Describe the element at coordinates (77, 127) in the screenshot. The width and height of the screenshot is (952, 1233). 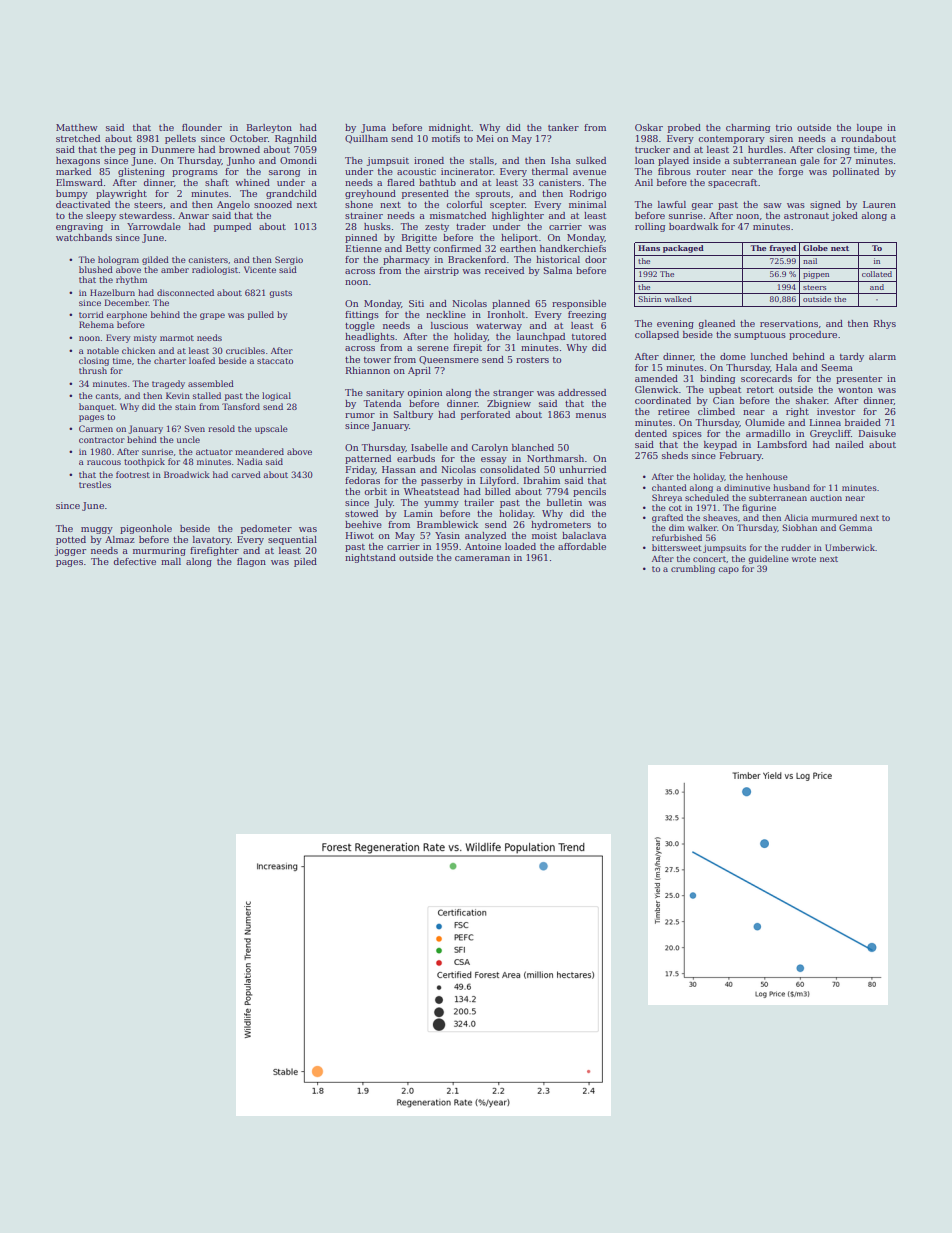
I see `Matthew` at that location.
